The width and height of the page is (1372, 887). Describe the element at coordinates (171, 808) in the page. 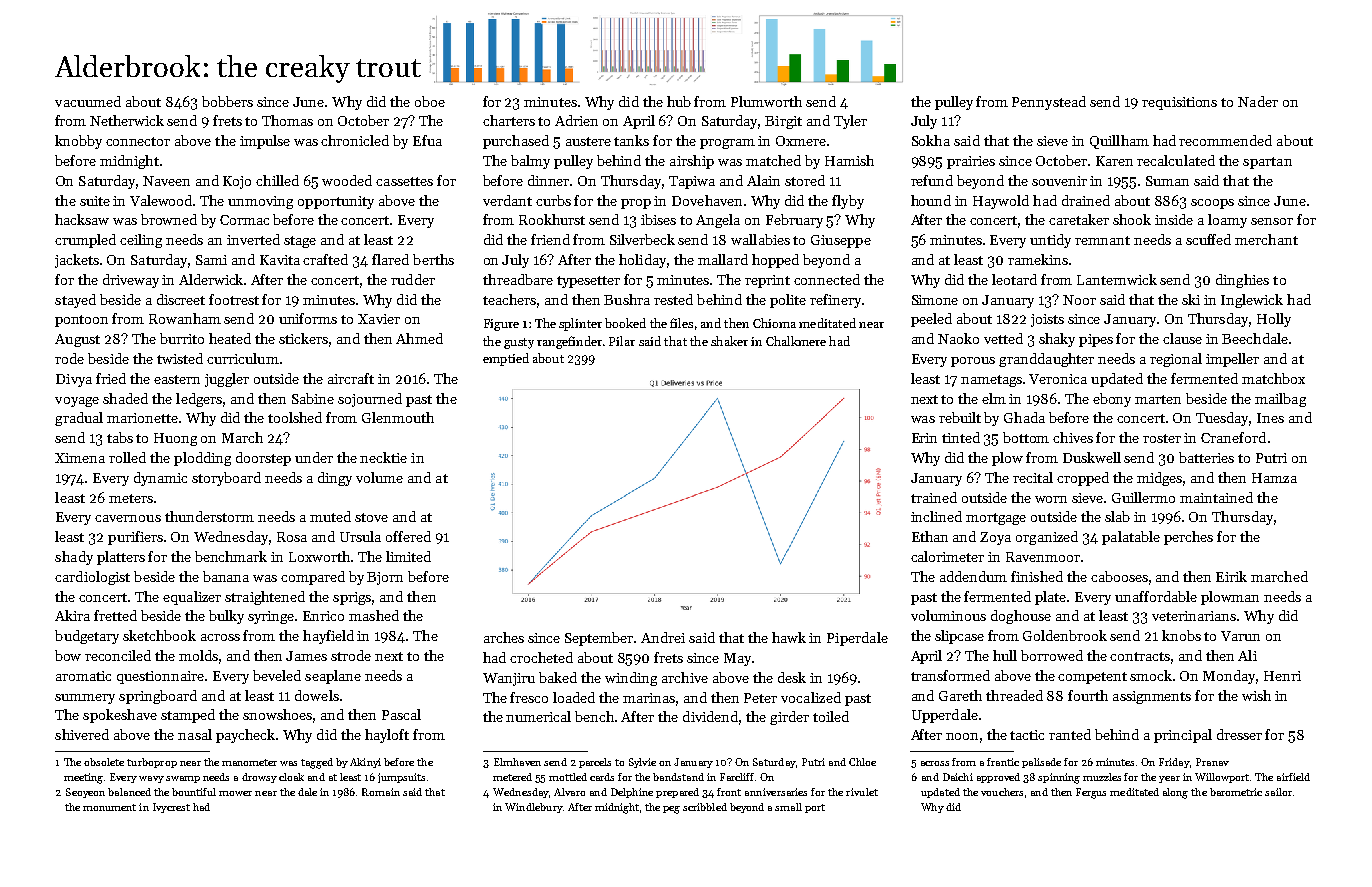

I see `Ivycrest` at that location.
